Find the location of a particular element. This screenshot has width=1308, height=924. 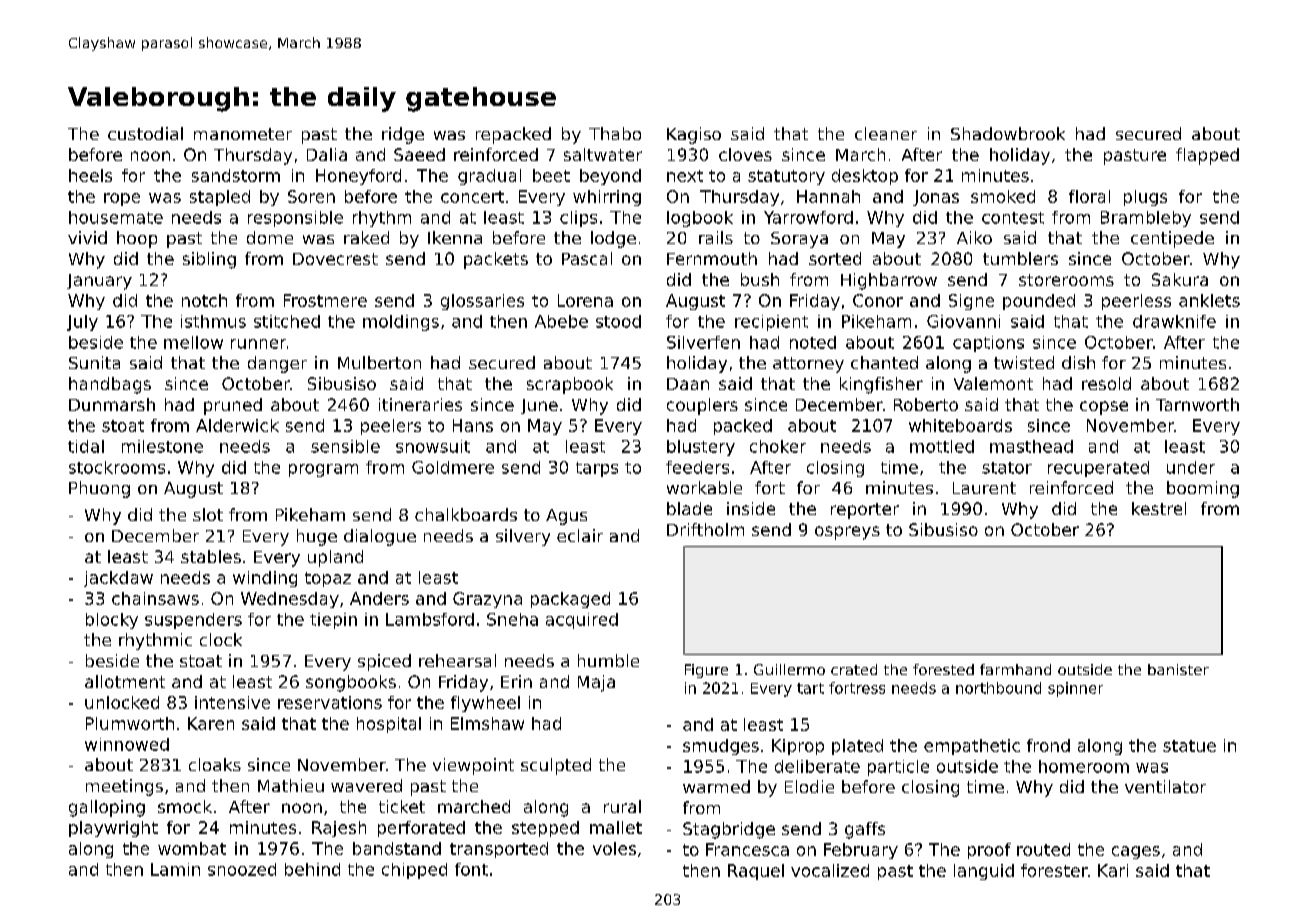

chipped is located at coordinates (414, 871).
